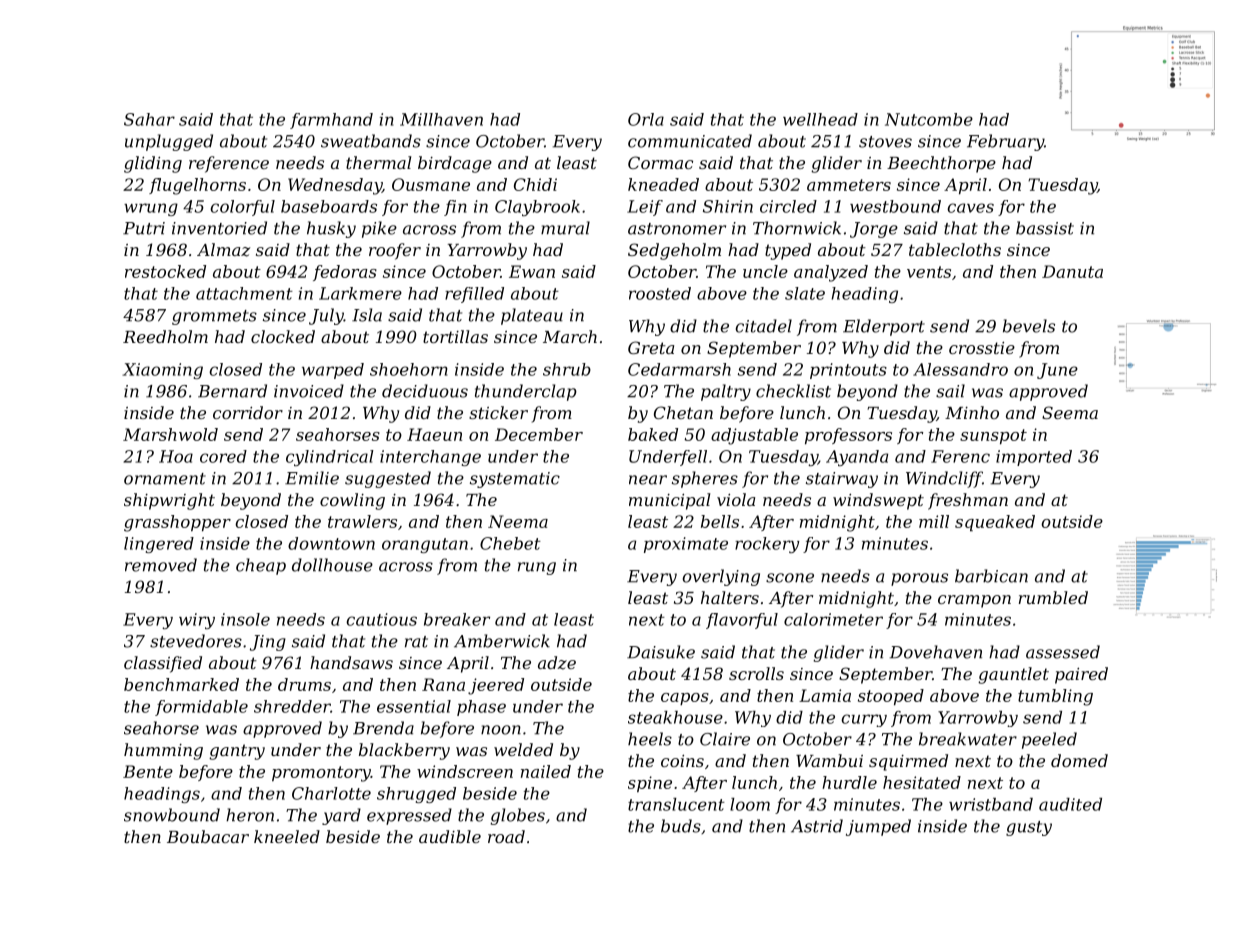 This screenshot has height=952, width=1233. I want to click on rumbled, so click(1053, 597).
